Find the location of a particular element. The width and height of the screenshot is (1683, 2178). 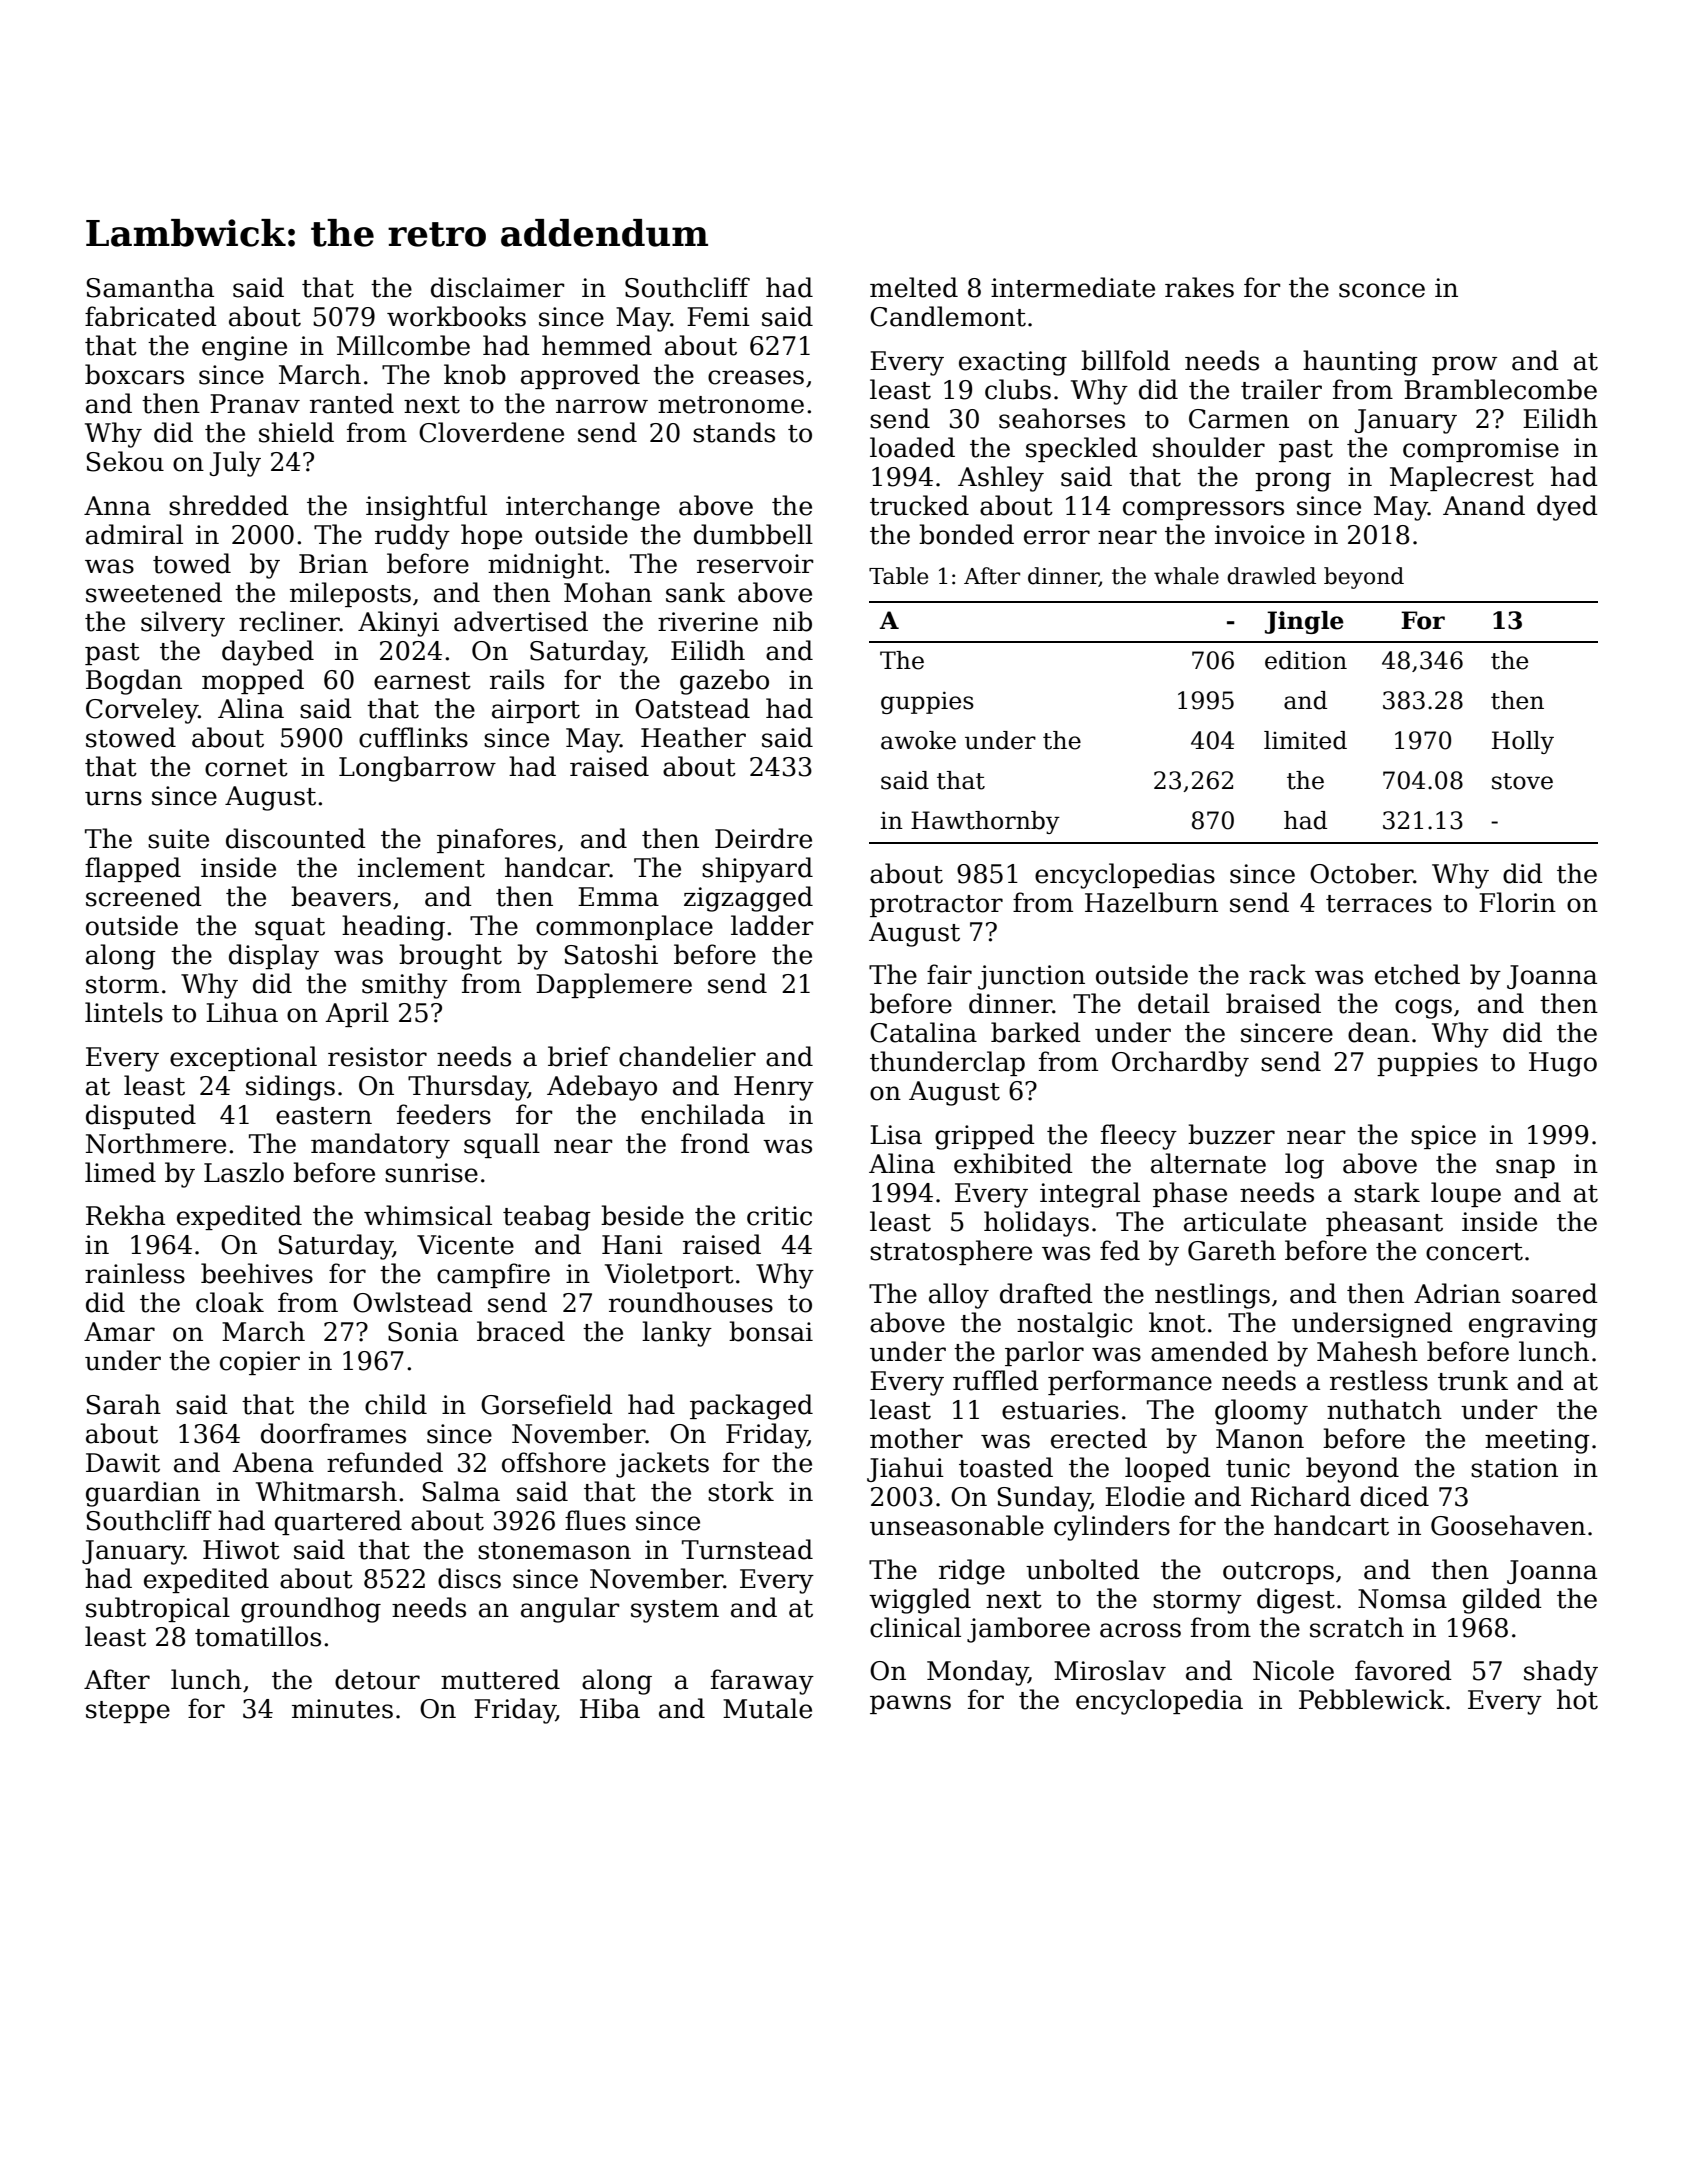

cloak is located at coordinates (230, 1302).
